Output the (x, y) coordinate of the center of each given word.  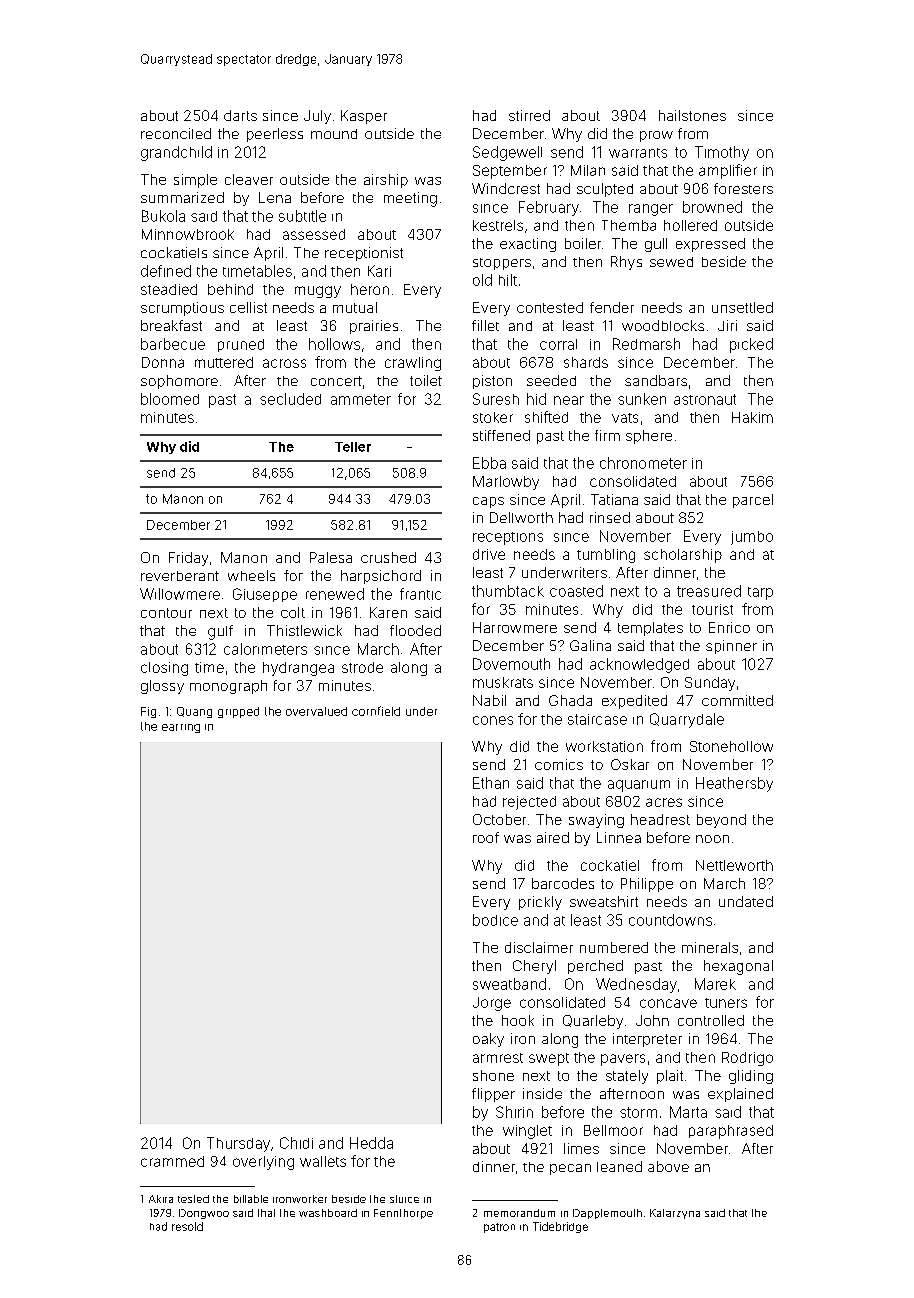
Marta (688, 1112)
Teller (353, 447)
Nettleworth (734, 865)
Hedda (371, 1143)
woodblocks (663, 325)
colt (293, 612)
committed (737, 700)
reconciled (176, 133)
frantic (420, 594)
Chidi (296, 1143)
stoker (493, 417)
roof (486, 837)
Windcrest (506, 188)
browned (712, 207)
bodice (495, 920)
